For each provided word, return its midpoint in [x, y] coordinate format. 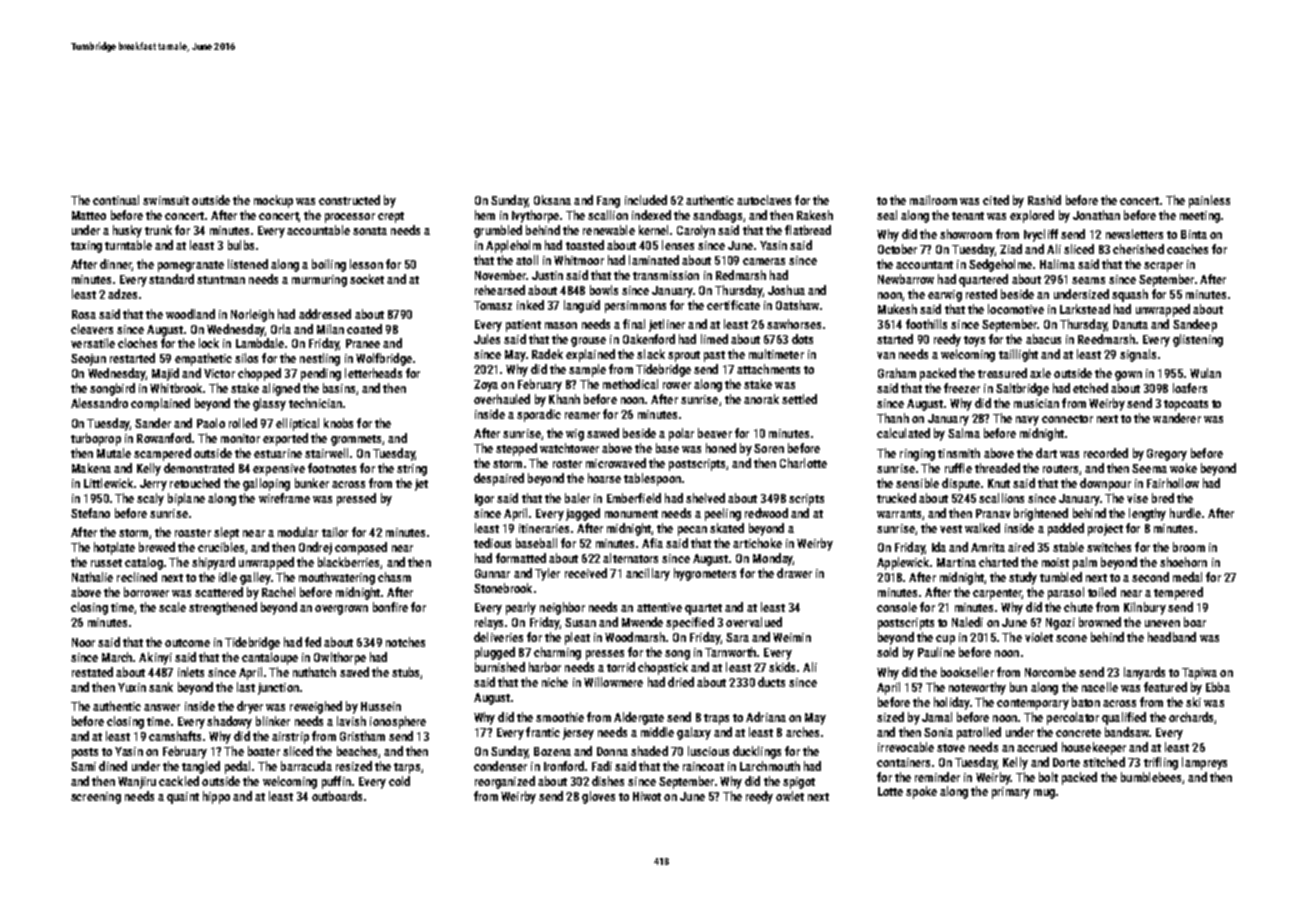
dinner [116, 265]
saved [354, 672]
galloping [266, 484]
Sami [83, 766]
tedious [492, 543]
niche [555, 682]
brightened [1041, 514]
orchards [1191, 717]
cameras [764, 261]
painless [1209, 201]
